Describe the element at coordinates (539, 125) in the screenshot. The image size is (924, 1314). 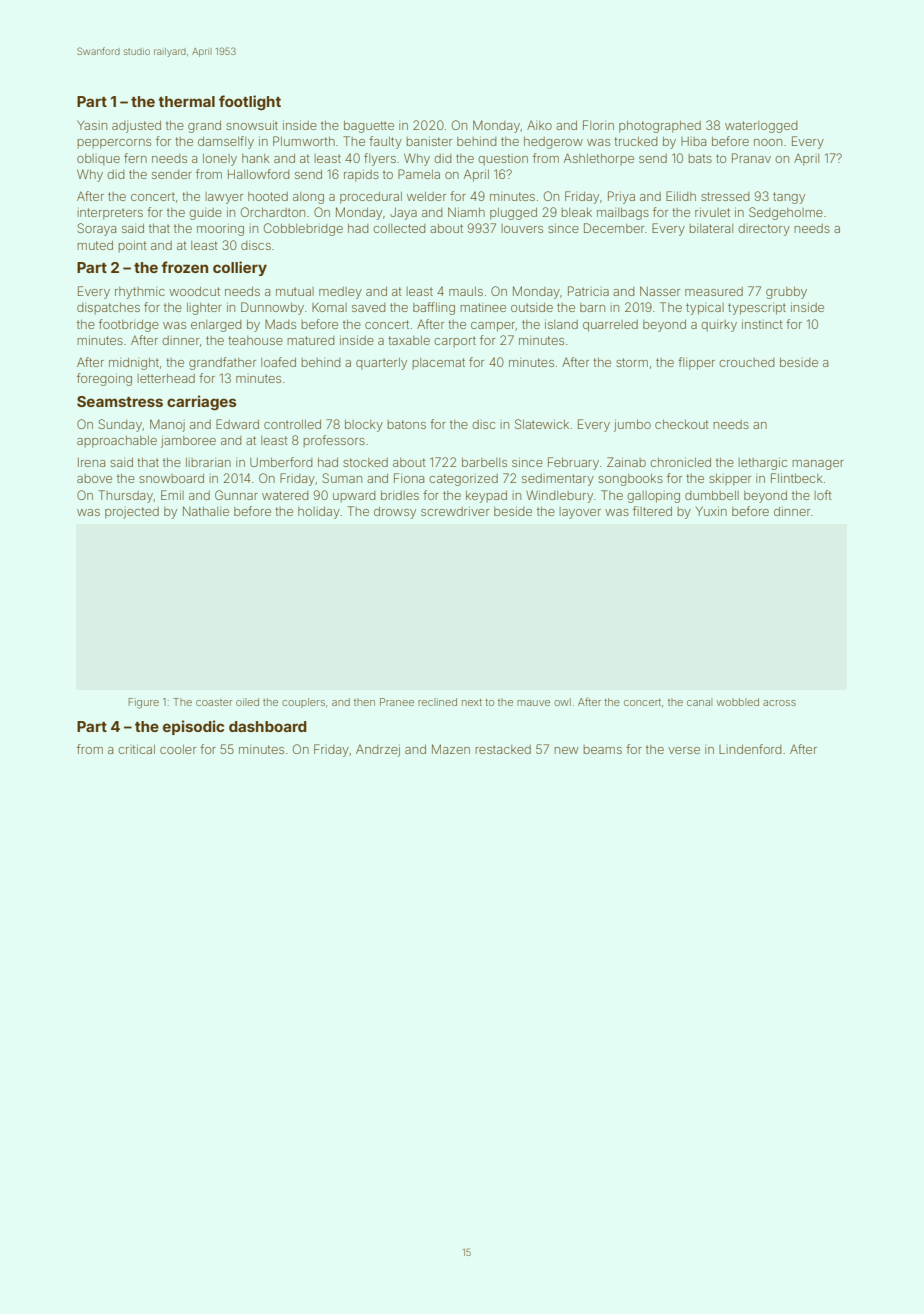
I see `Aiko` at that location.
